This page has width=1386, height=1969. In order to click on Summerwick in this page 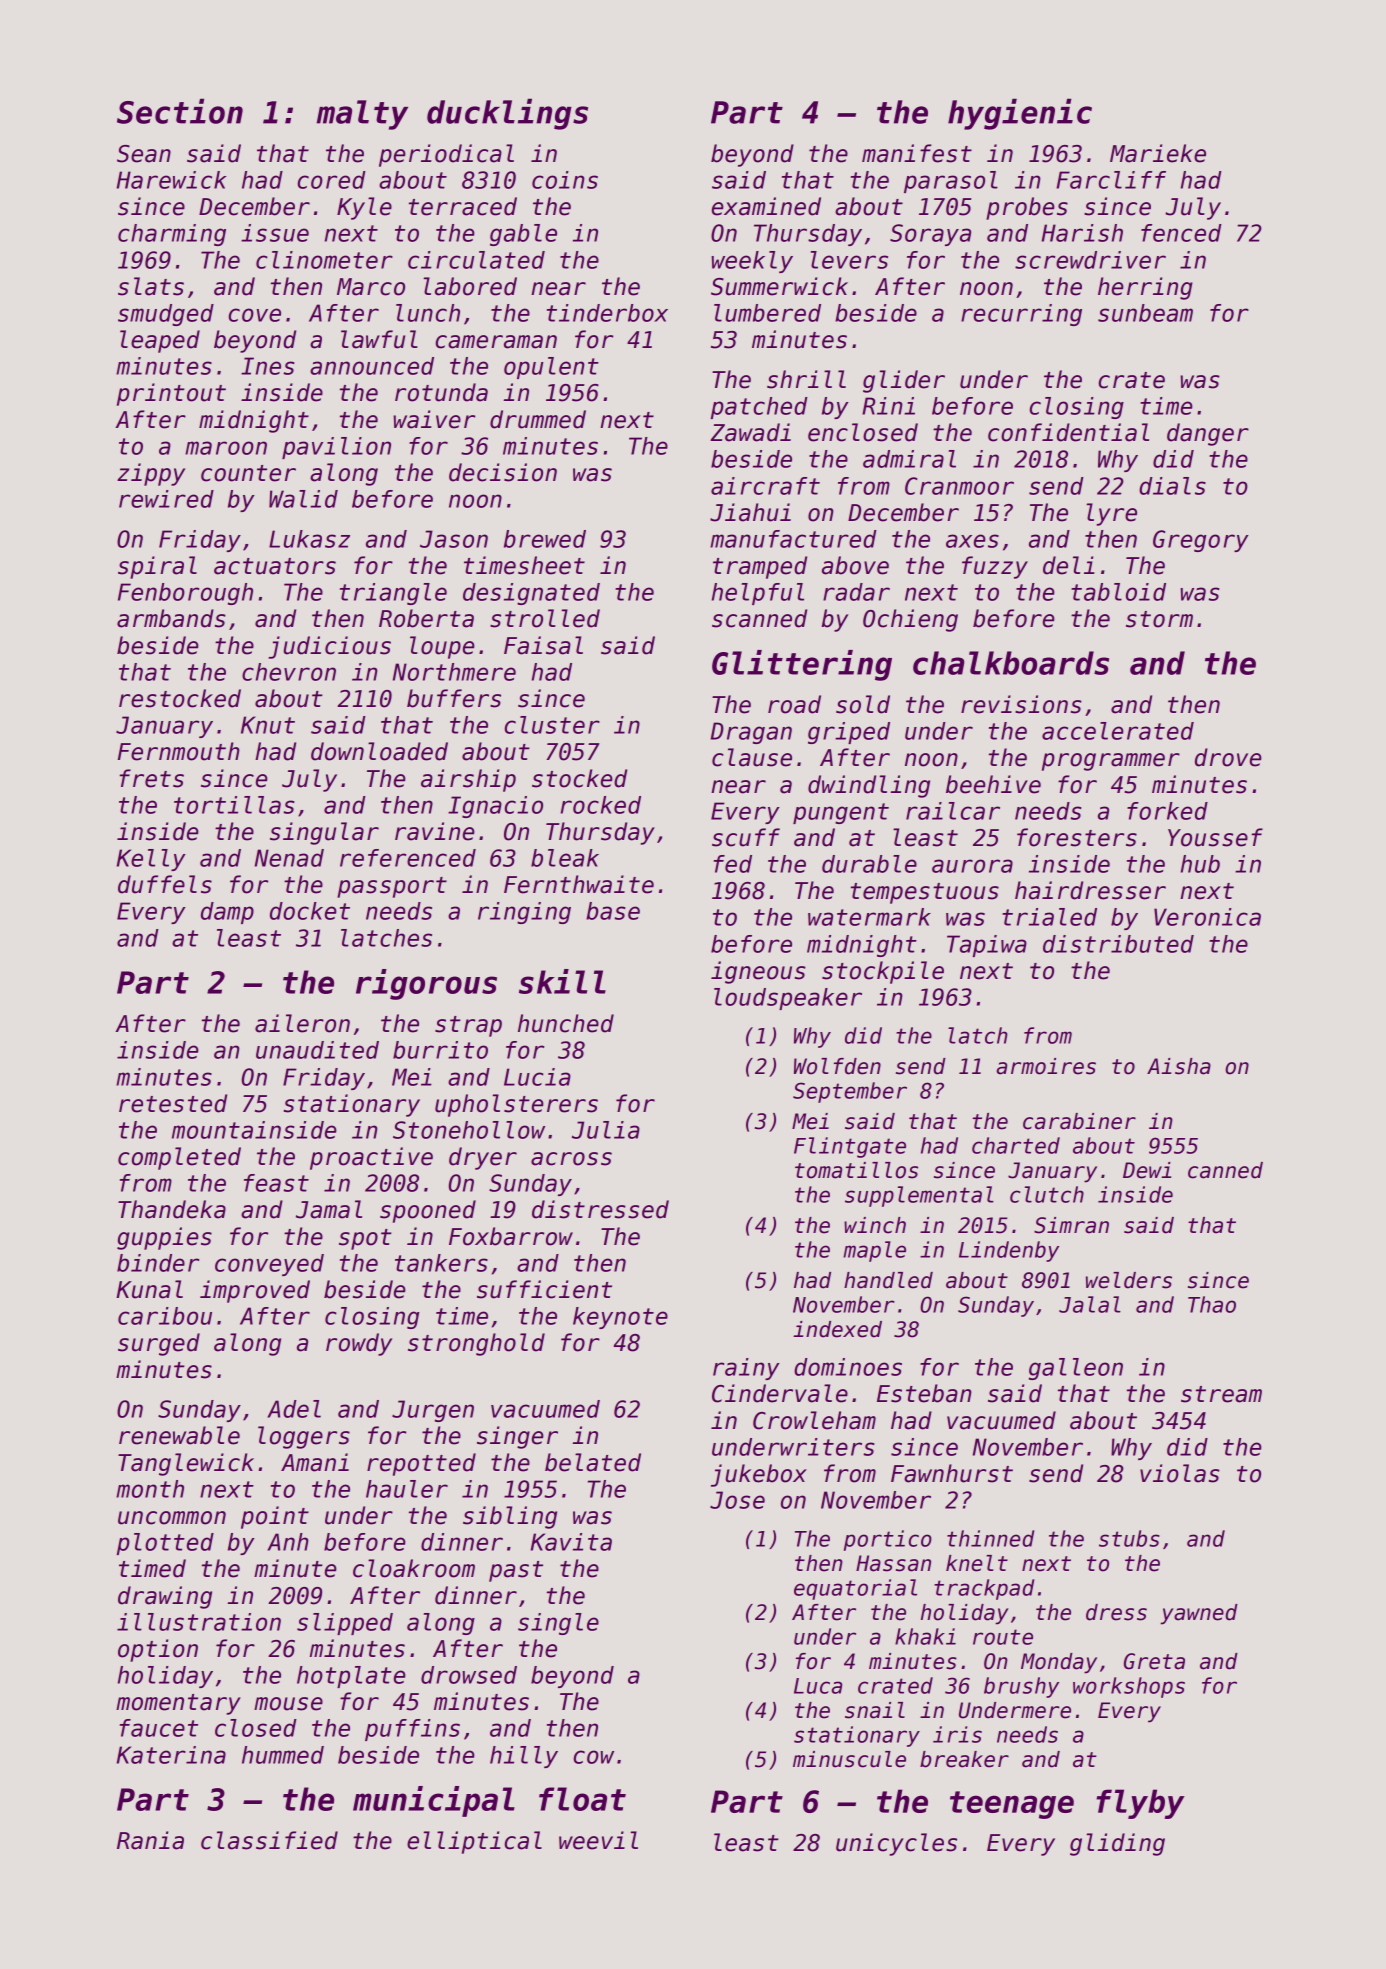, I will do `click(779, 286)`.
